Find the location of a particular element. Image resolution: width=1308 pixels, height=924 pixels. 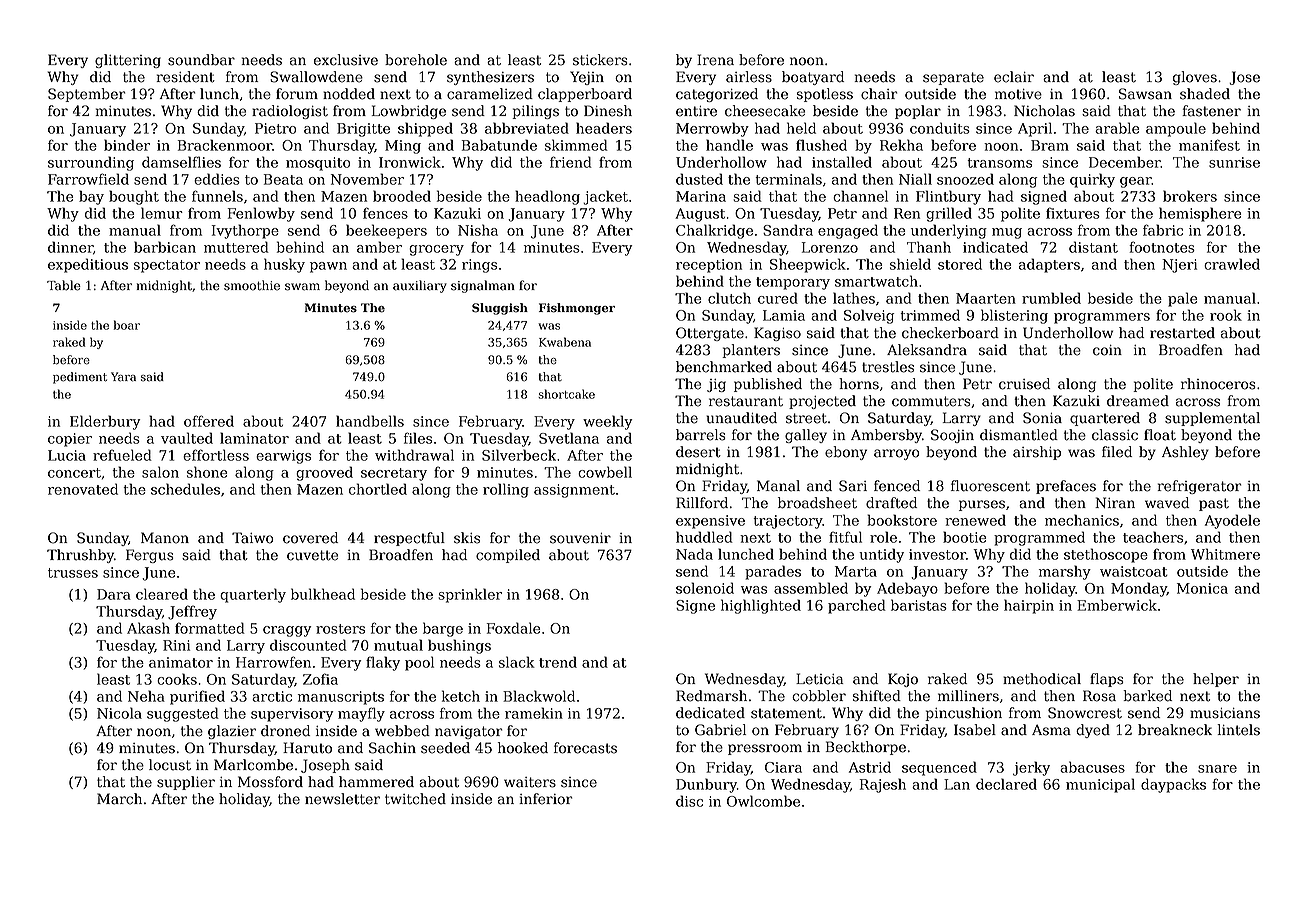

glittering is located at coordinates (128, 61).
